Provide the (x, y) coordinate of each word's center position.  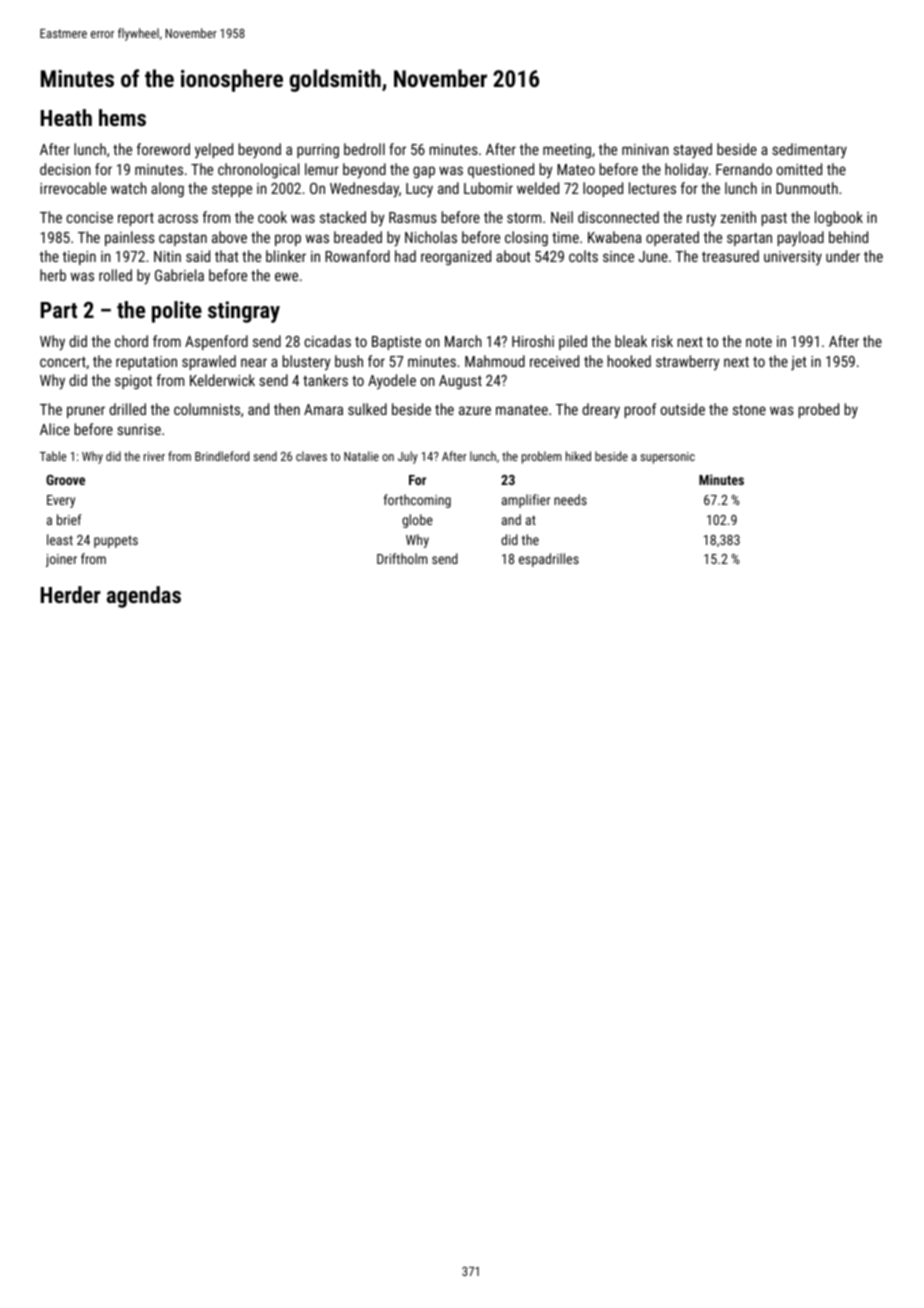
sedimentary (809, 150)
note (759, 342)
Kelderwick (222, 380)
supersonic (667, 458)
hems (122, 117)
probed (819, 410)
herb (53, 275)
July (408, 457)
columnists (207, 409)
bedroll (364, 149)
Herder (71, 594)
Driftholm (402, 558)
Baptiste (396, 343)
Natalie (361, 456)
